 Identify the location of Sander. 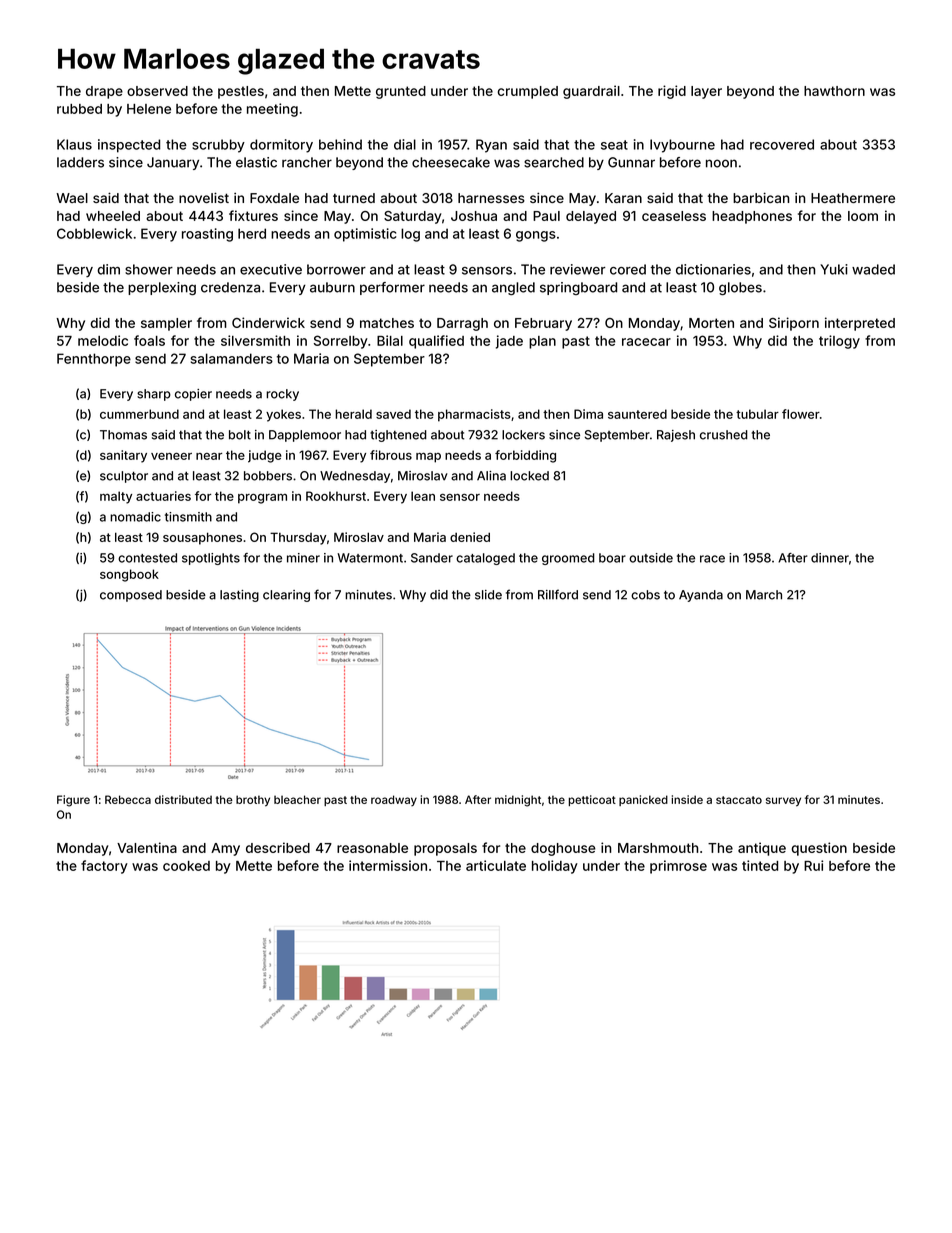
(432, 558).
